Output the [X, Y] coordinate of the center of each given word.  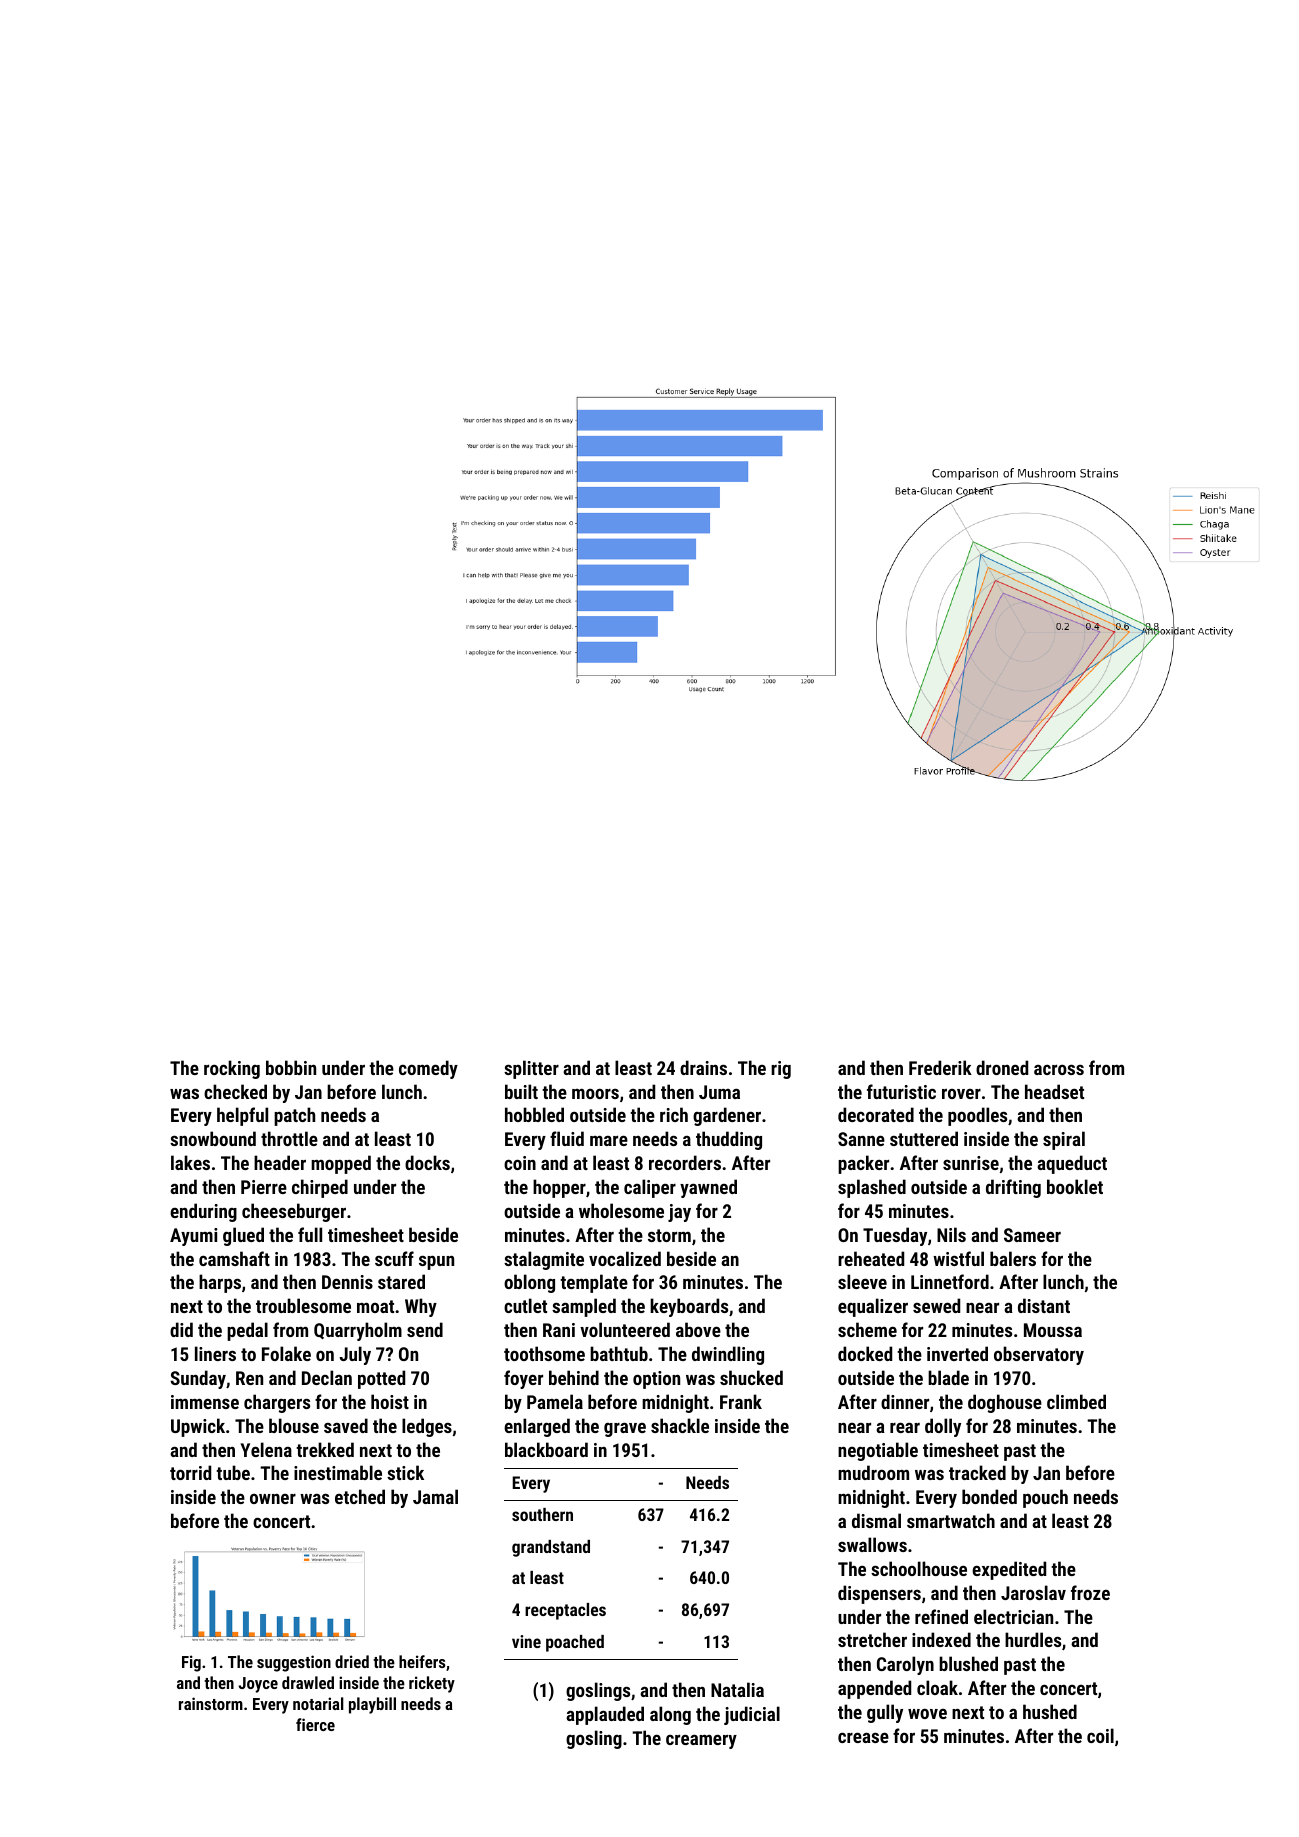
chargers [277, 1403]
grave [625, 1429]
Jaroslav [1033, 1592]
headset [1054, 1091]
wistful [958, 1258]
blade [948, 1377]
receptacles [565, 1611]
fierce [315, 1724]
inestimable [338, 1472]
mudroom [873, 1472]
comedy [428, 1069]
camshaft [234, 1258]
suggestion [294, 1663]
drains [703, 1067]
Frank [741, 1401]
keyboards [689, 1307]
